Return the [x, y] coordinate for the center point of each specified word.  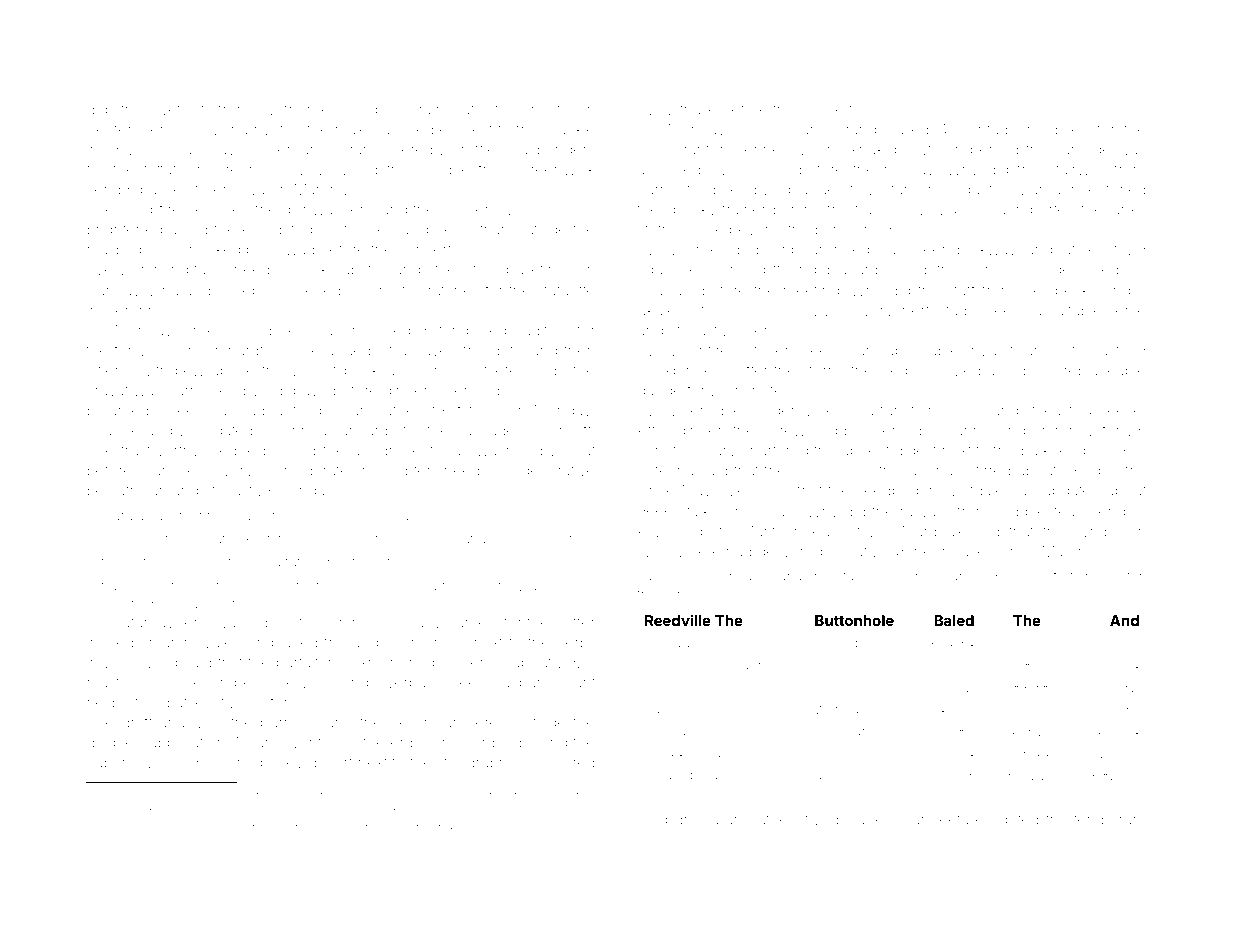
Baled [954, 620]
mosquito [304, 797]
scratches [445, 290]
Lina [164, 290]
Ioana [786, 577]
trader [875, 209]
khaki [869, 149]
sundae [443, 170]
